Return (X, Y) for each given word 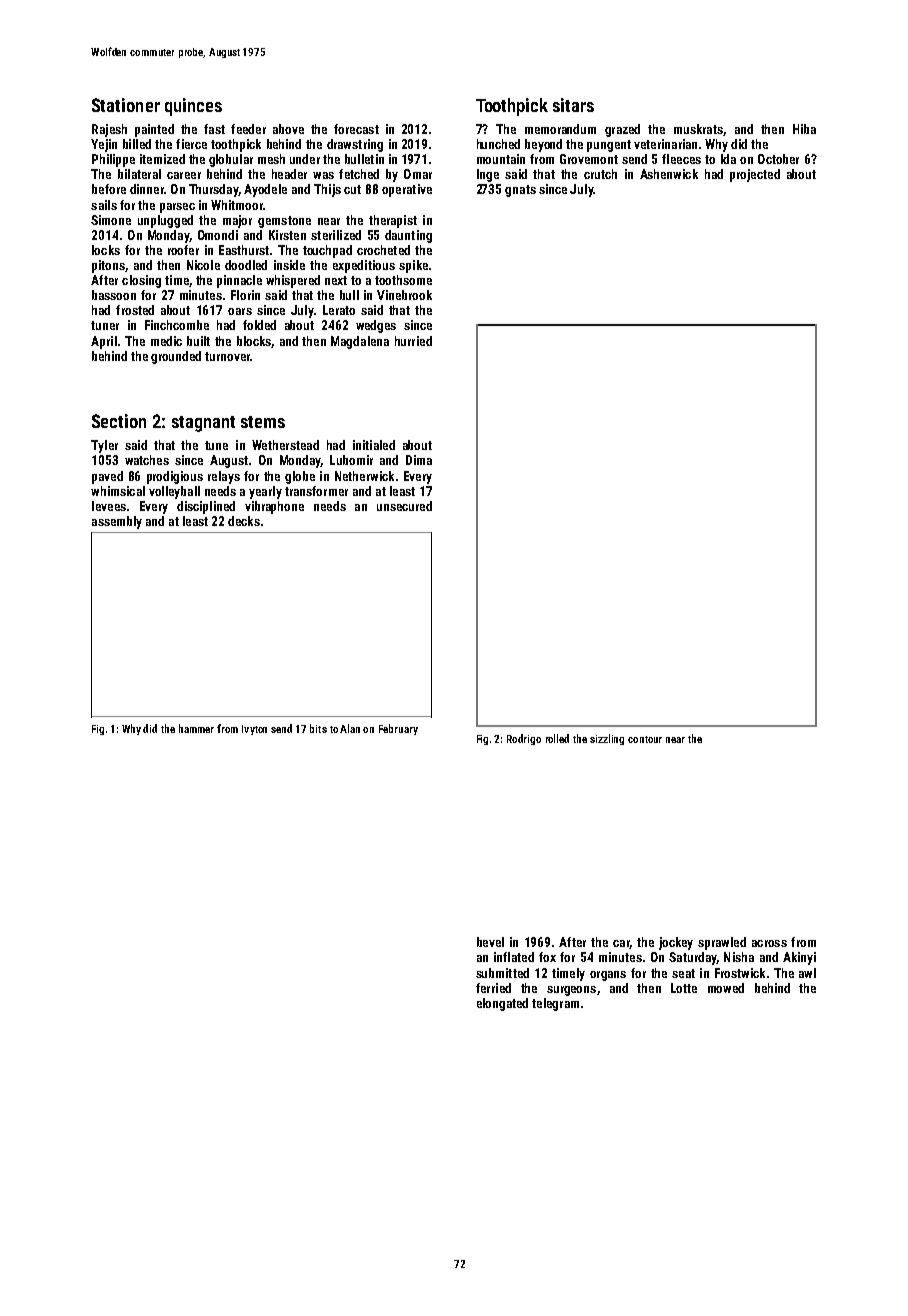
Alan (350, 728)
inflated (514, 957)
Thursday (213, 190)
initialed (374, 445)
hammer (196, 728)
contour (645, 739)
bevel (490, 942)
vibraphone (274, 507)
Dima (419, 460)
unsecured (404, 506)
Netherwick (364, 476)
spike (413, 266)
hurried (413, 341)
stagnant (203, 424)
